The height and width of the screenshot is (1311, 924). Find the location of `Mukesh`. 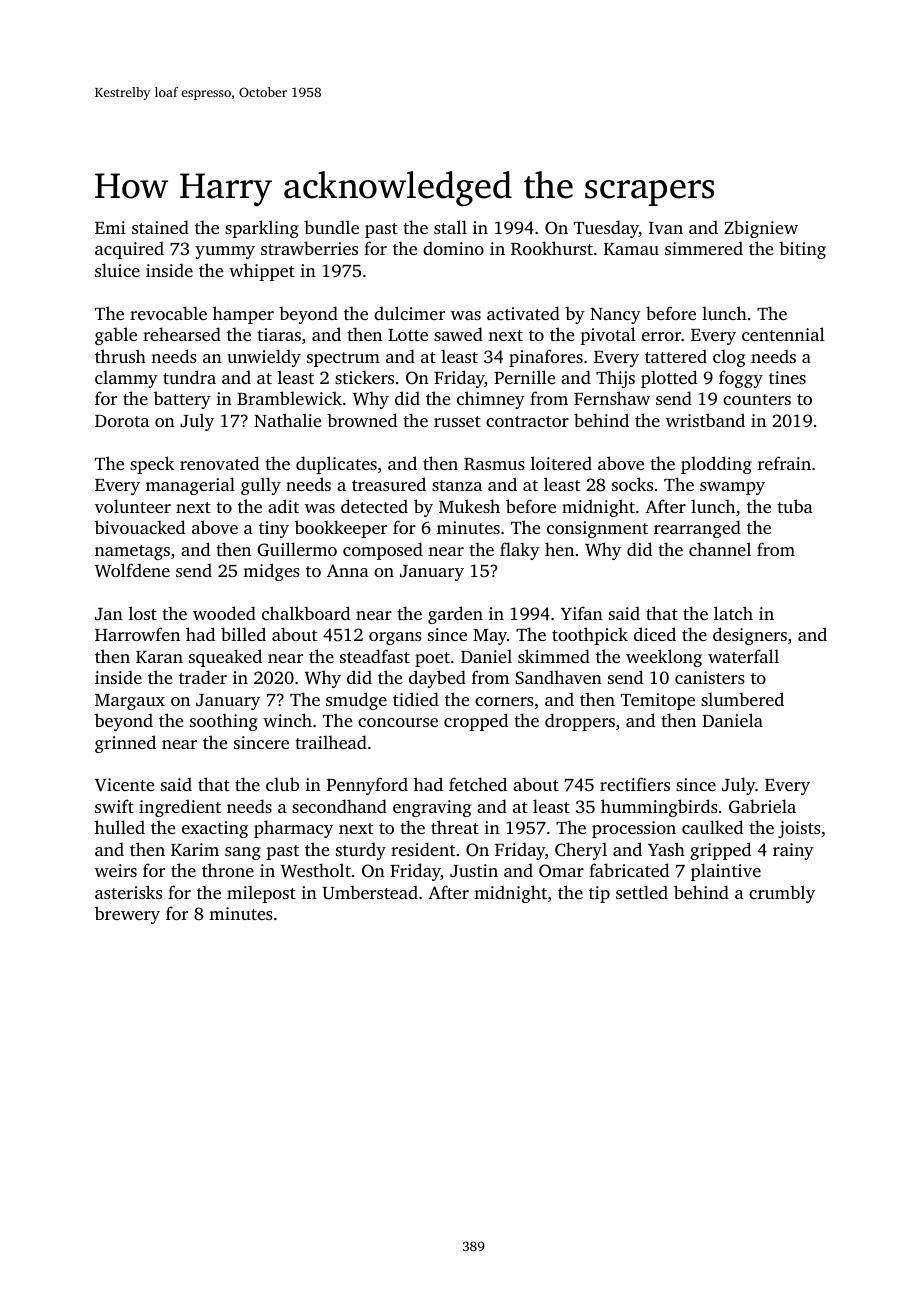

Mukesh is located at coordinates (469, 506).
